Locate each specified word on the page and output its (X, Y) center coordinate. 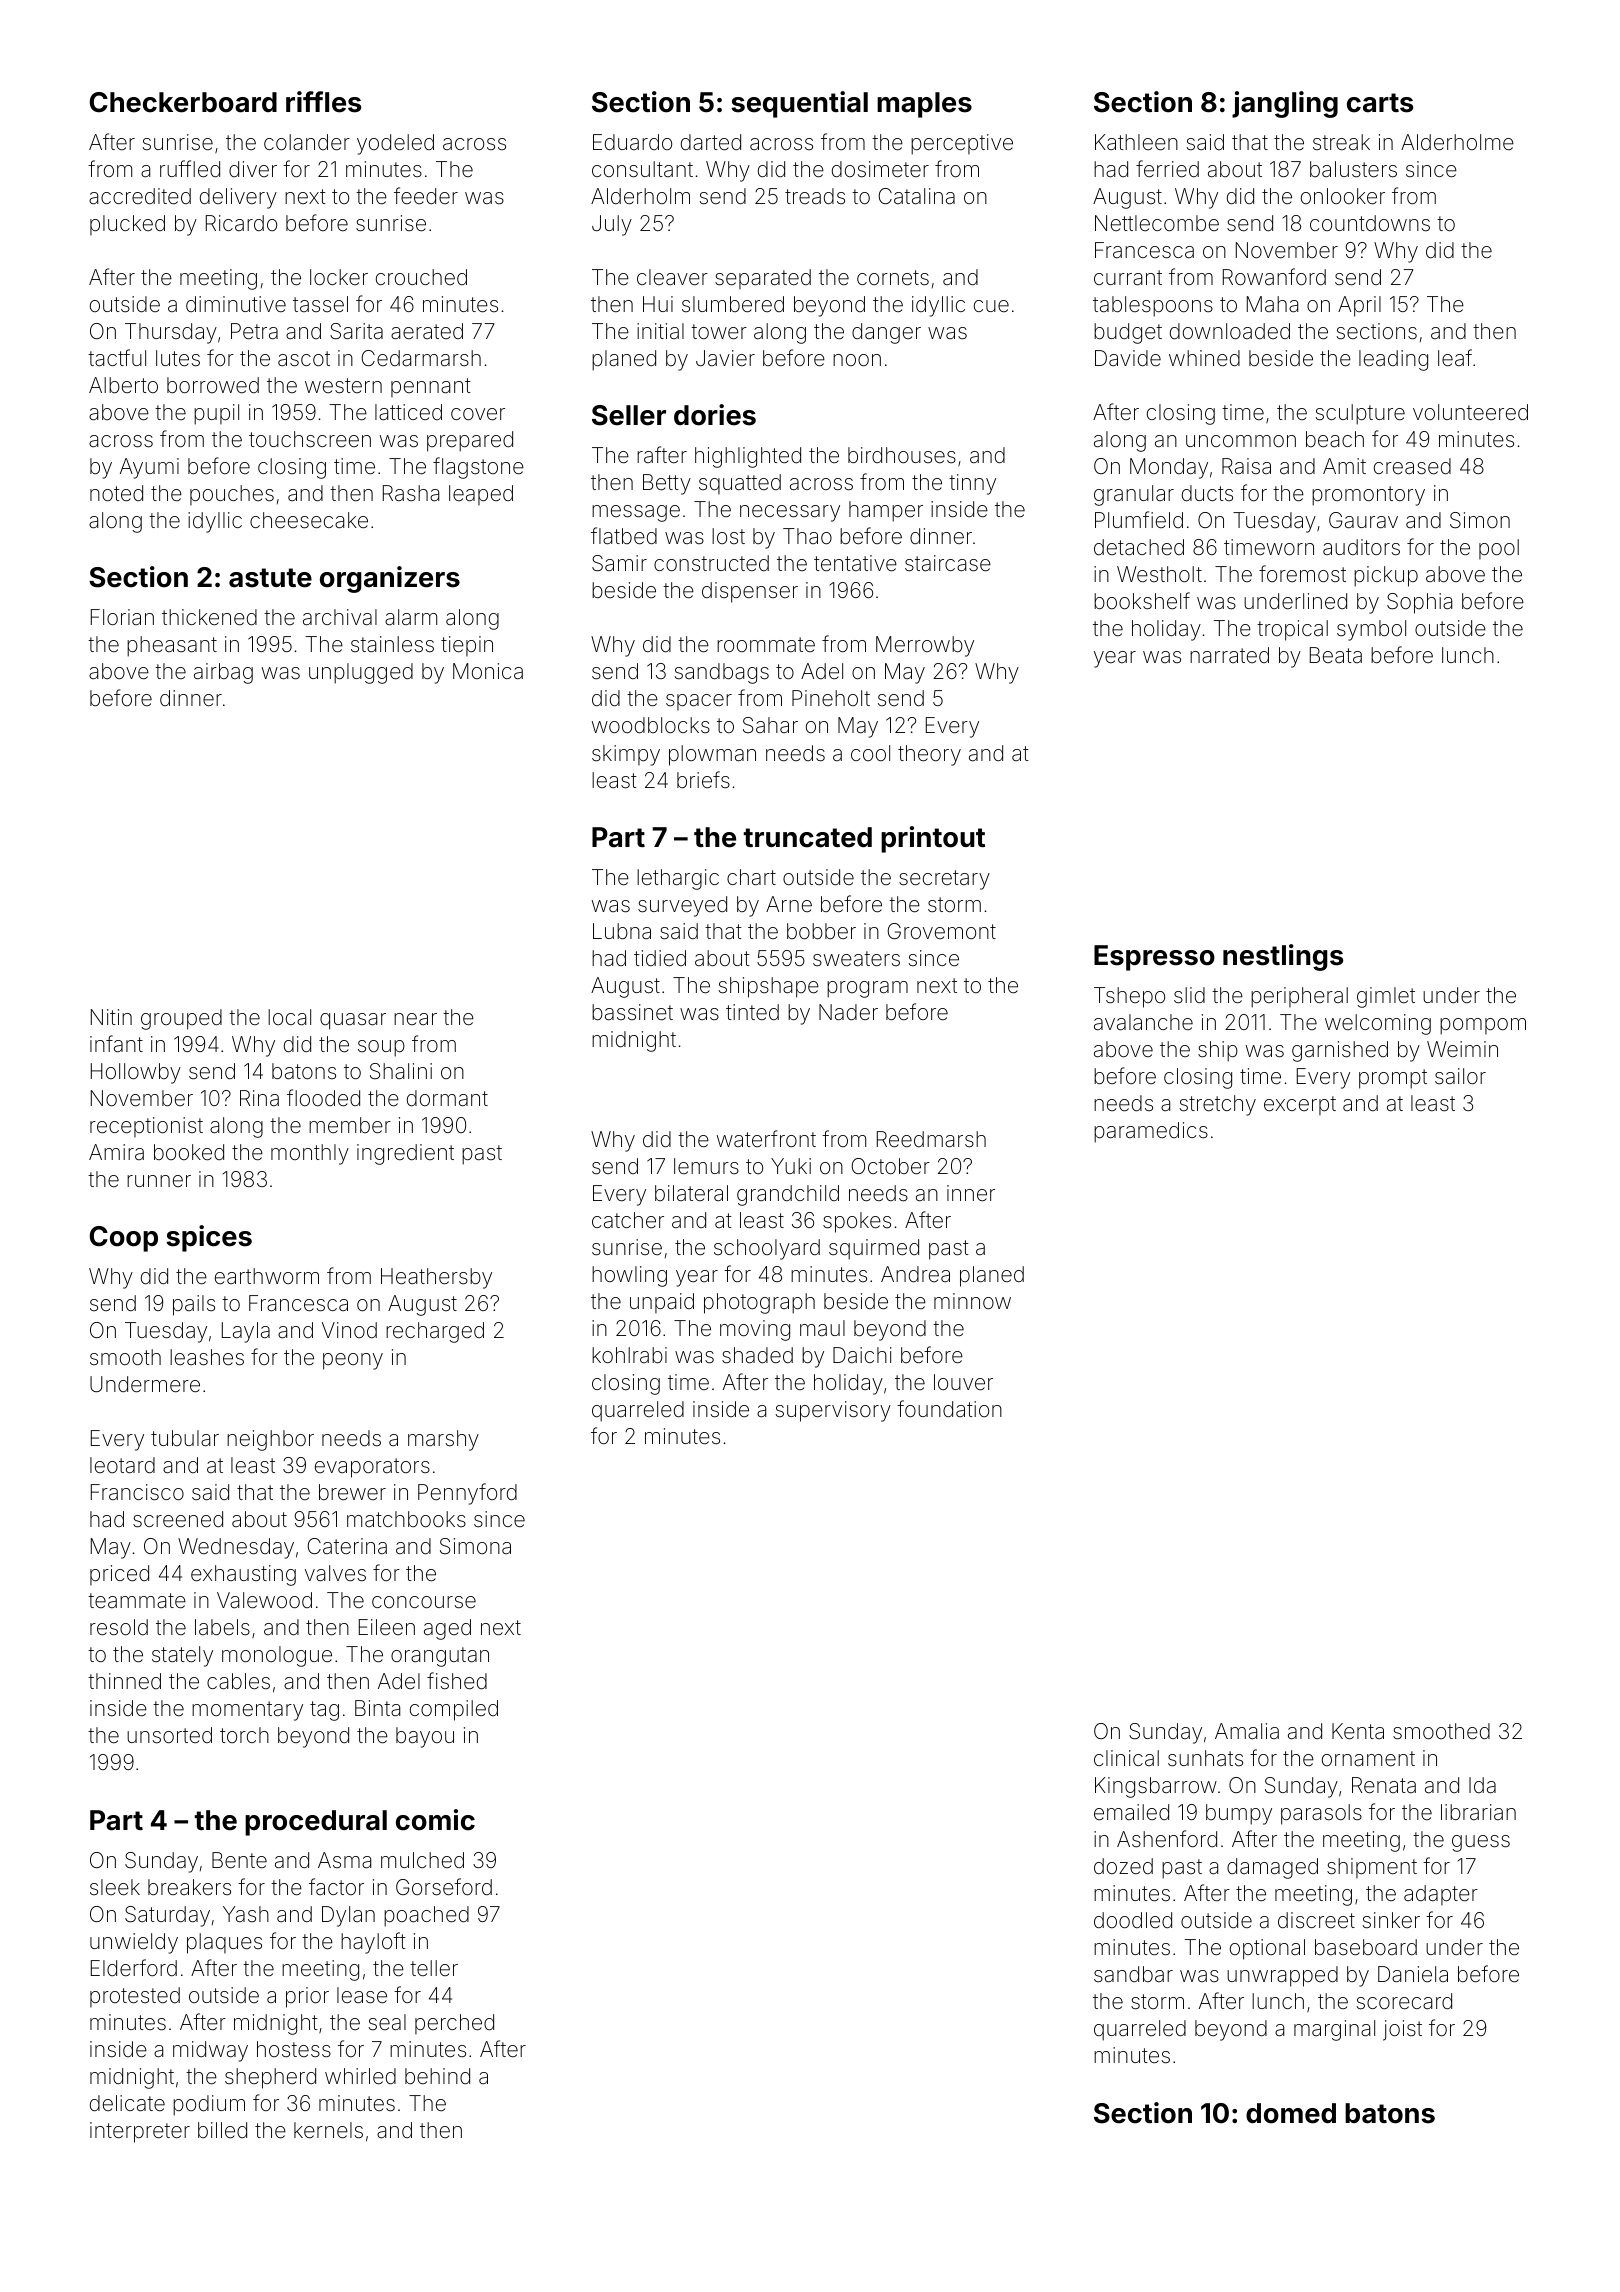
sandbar (1133, 1974)
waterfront (766, 1139)
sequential (799, 104)
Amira (116, 1152)
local (289, 1017)
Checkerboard (183, 102)
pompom (1483, 1026)
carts (1380, 103)
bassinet (632, 1012)
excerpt (1300, 1105)
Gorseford (444, 1887)
